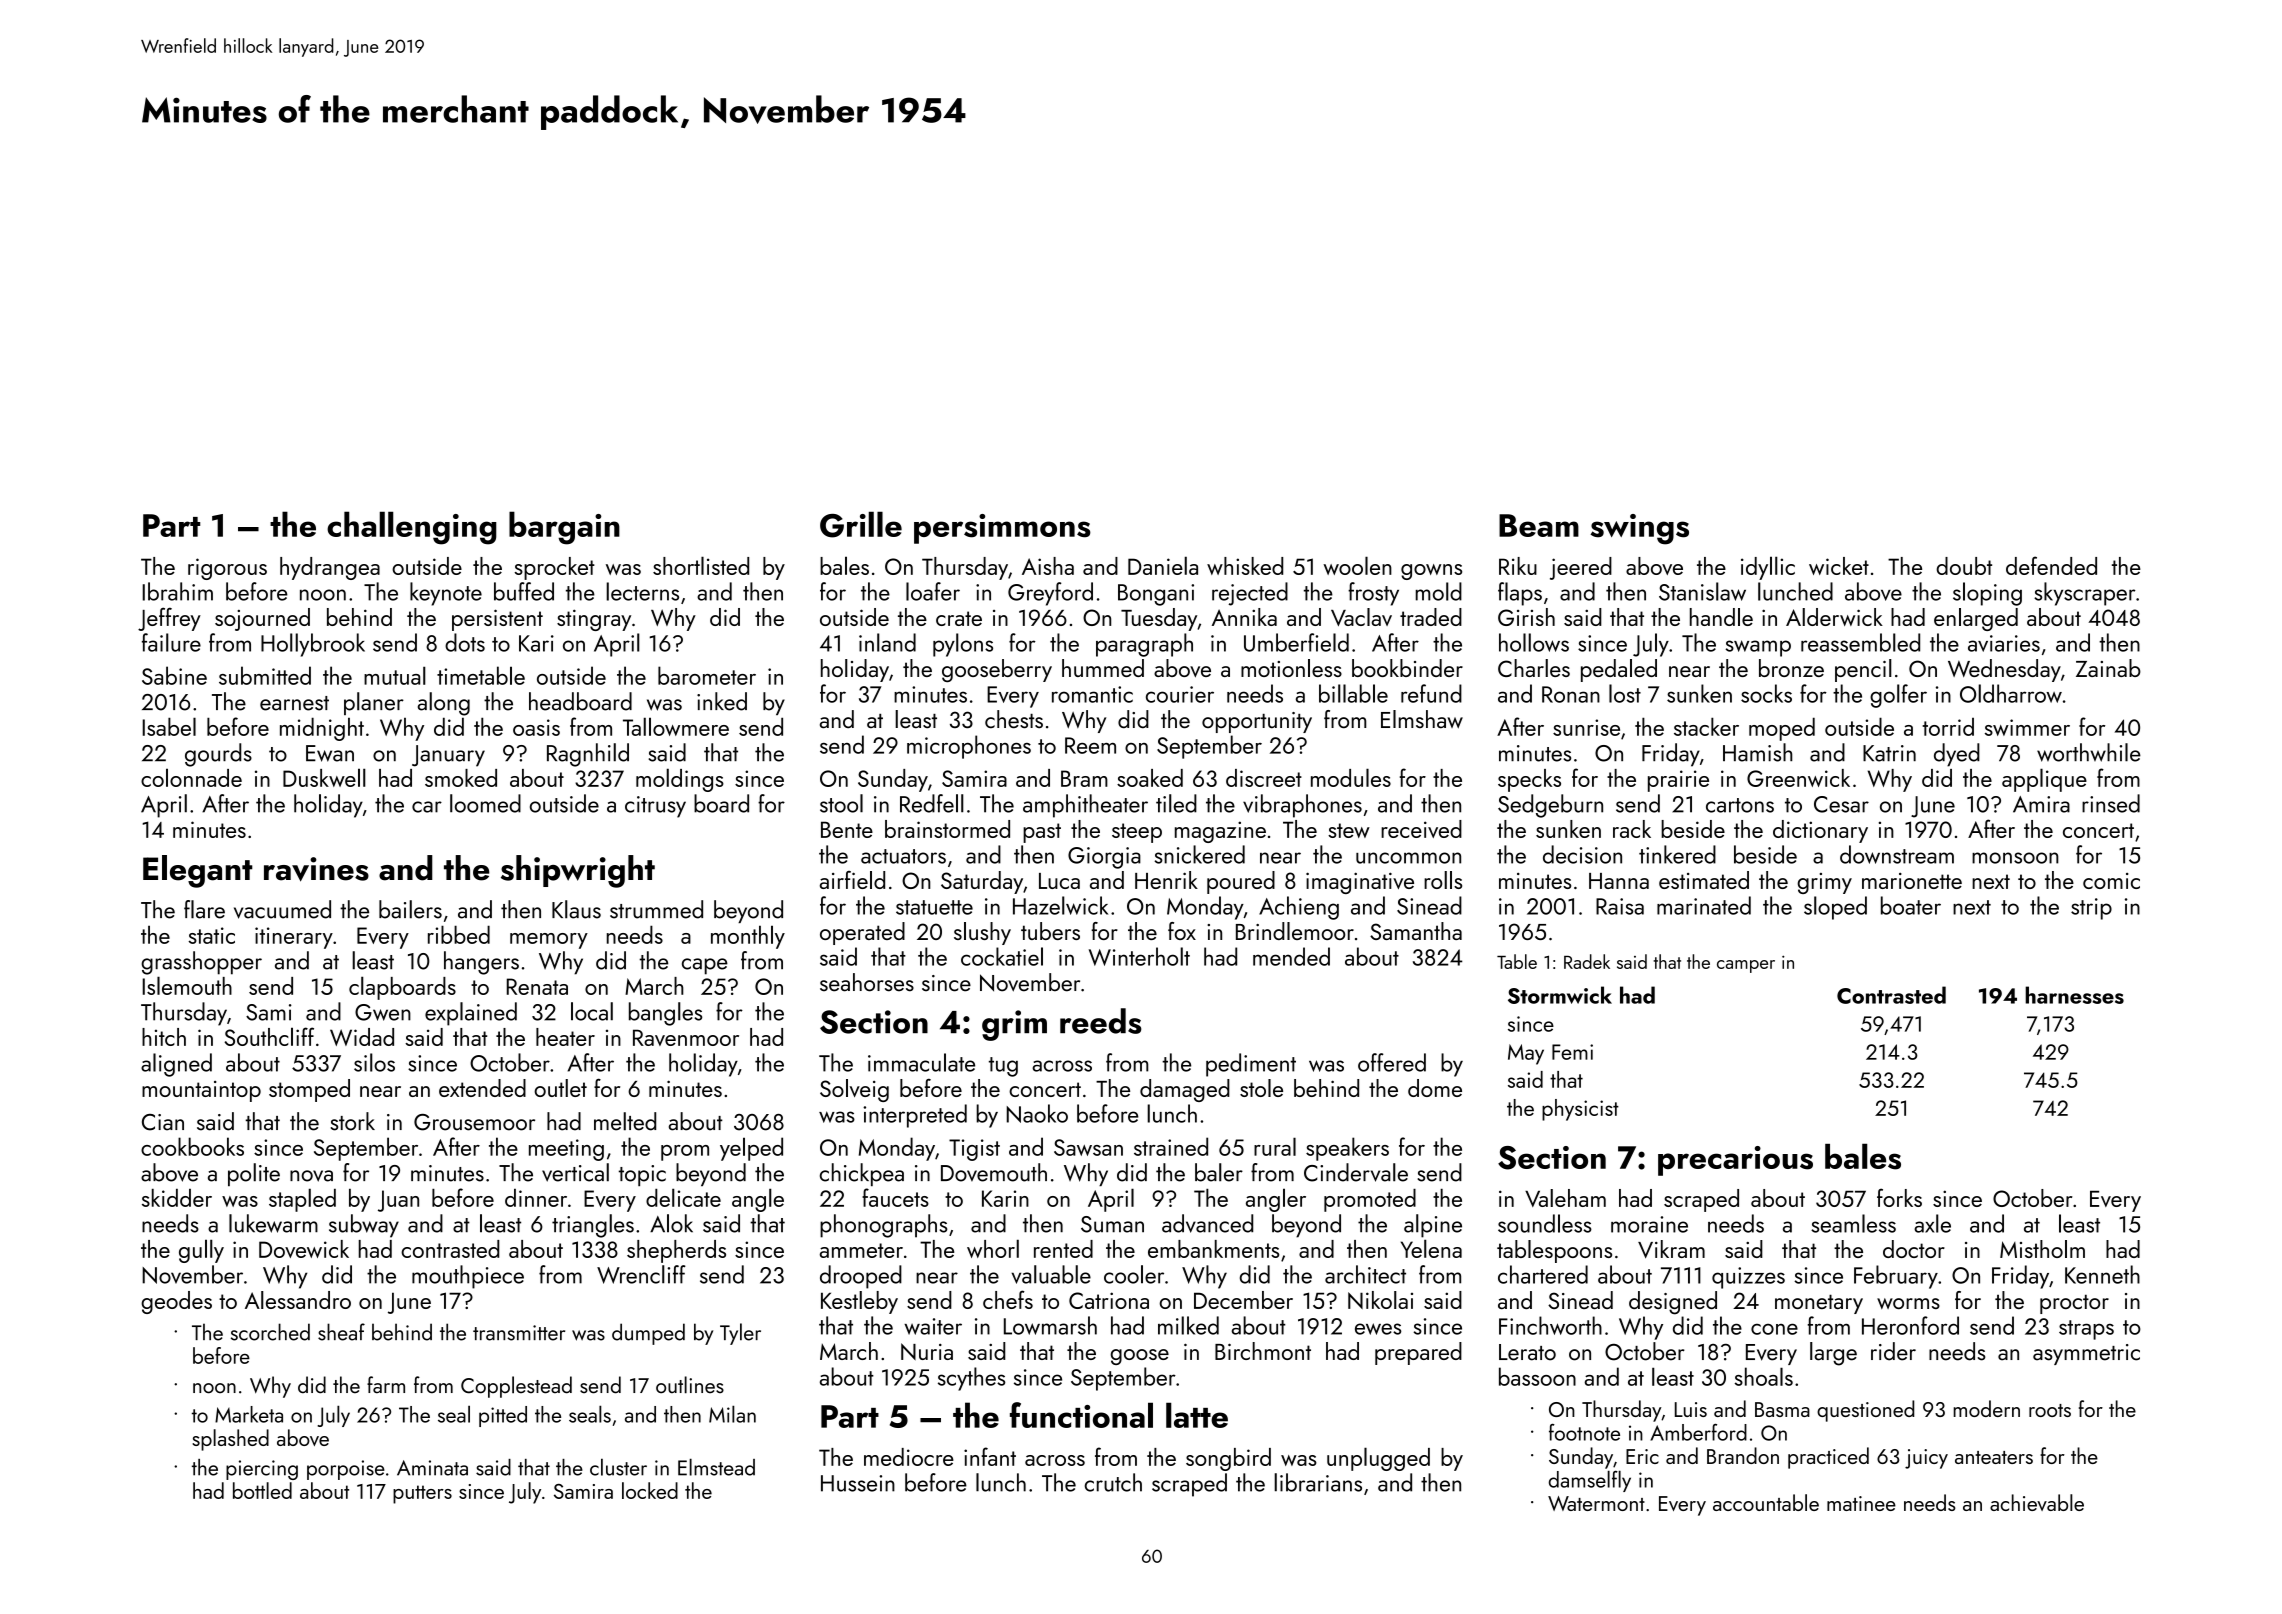 Image resolution: width=2282 pixels, height=1614 pixels. Describe the element at coordinates (1639, 529) in the page. I see `swings` at that location.
